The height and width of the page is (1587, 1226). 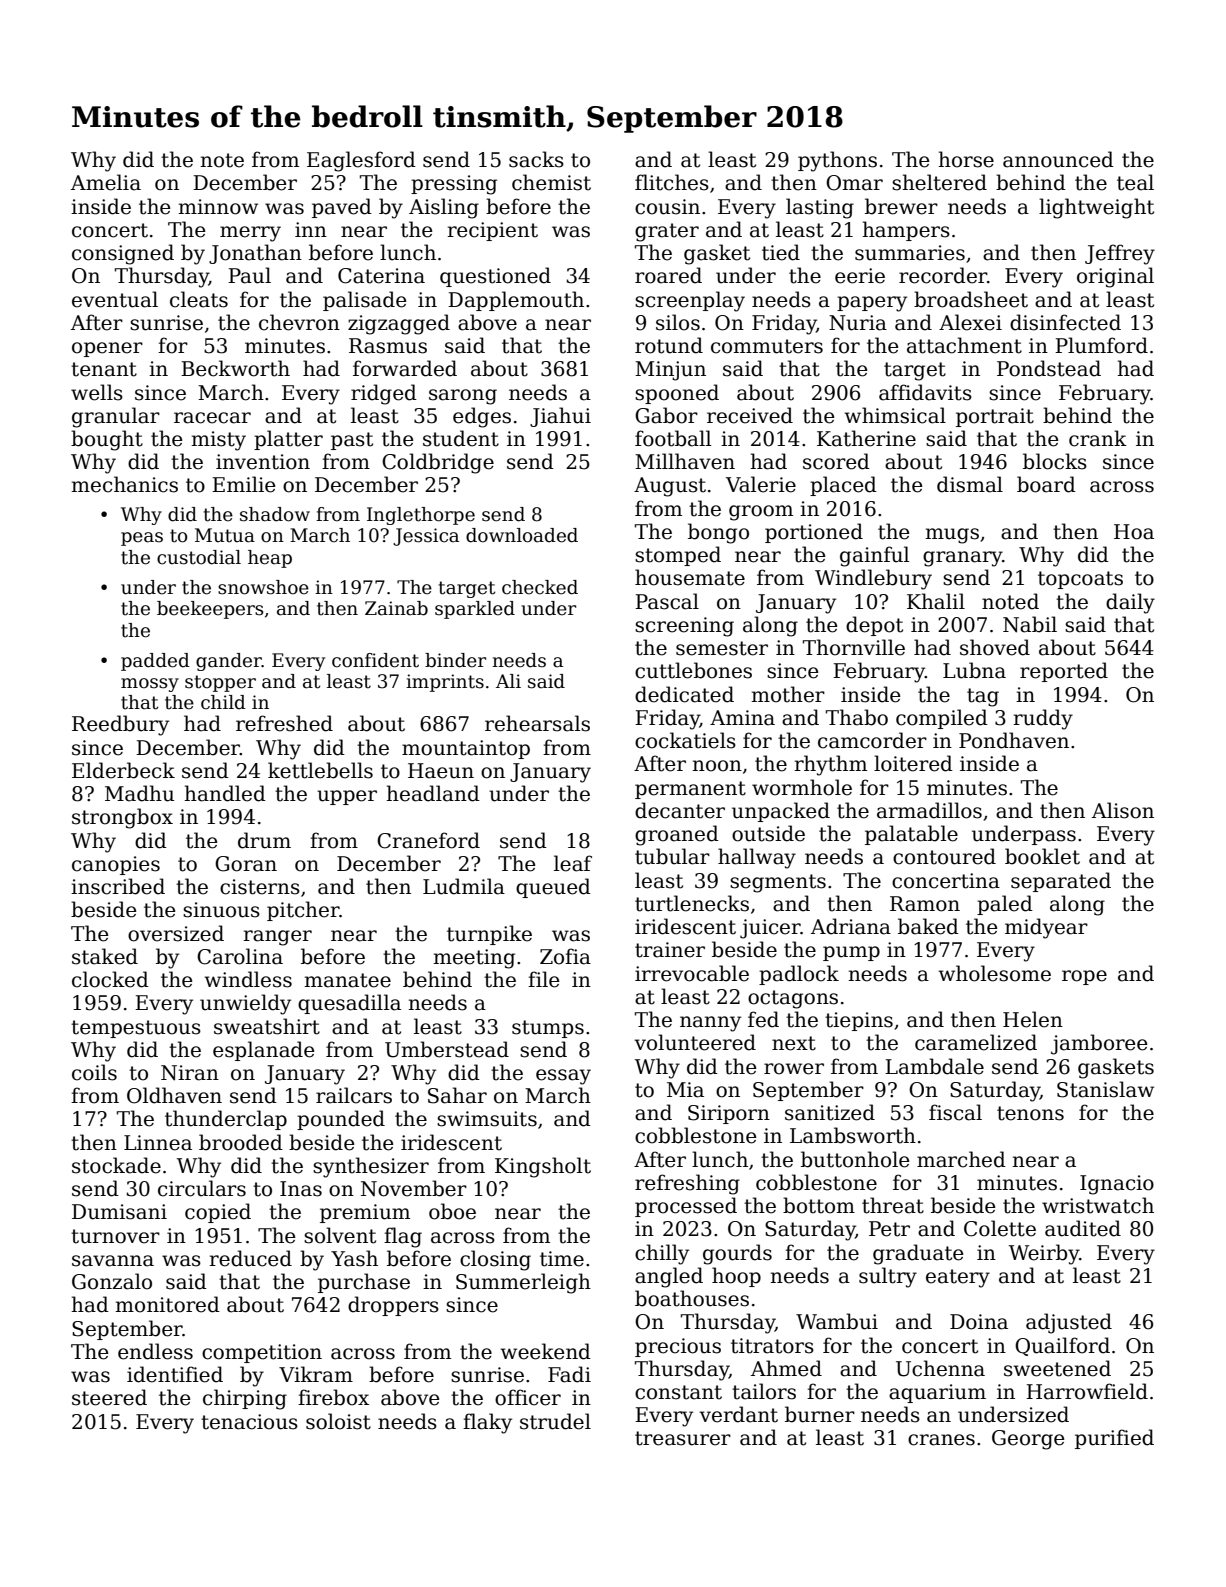 I want to click on Jeffrey, so click(x=1120, y=254).
